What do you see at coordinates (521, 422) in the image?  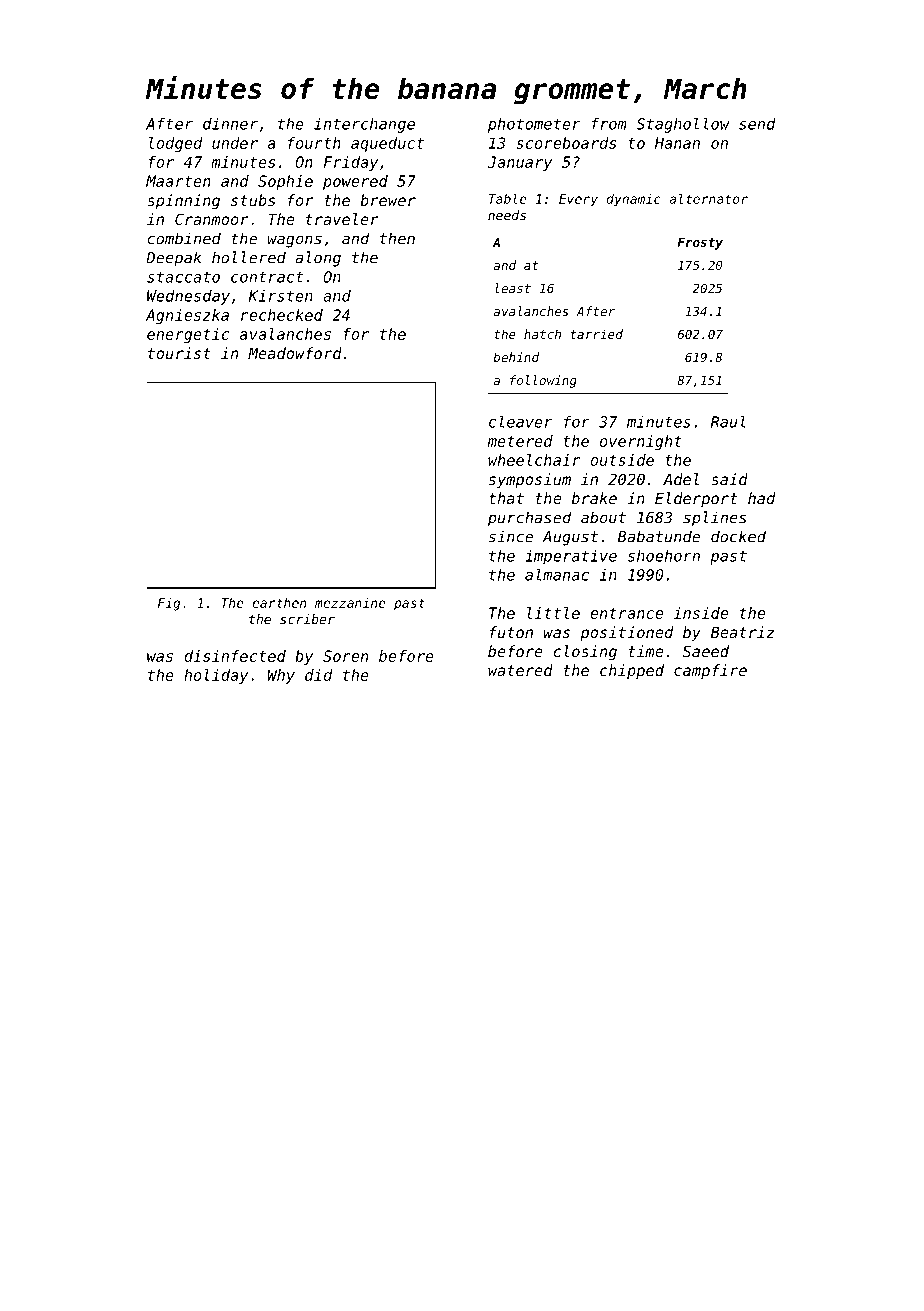 I see `cleaver` at bounding box center [521, 422].
